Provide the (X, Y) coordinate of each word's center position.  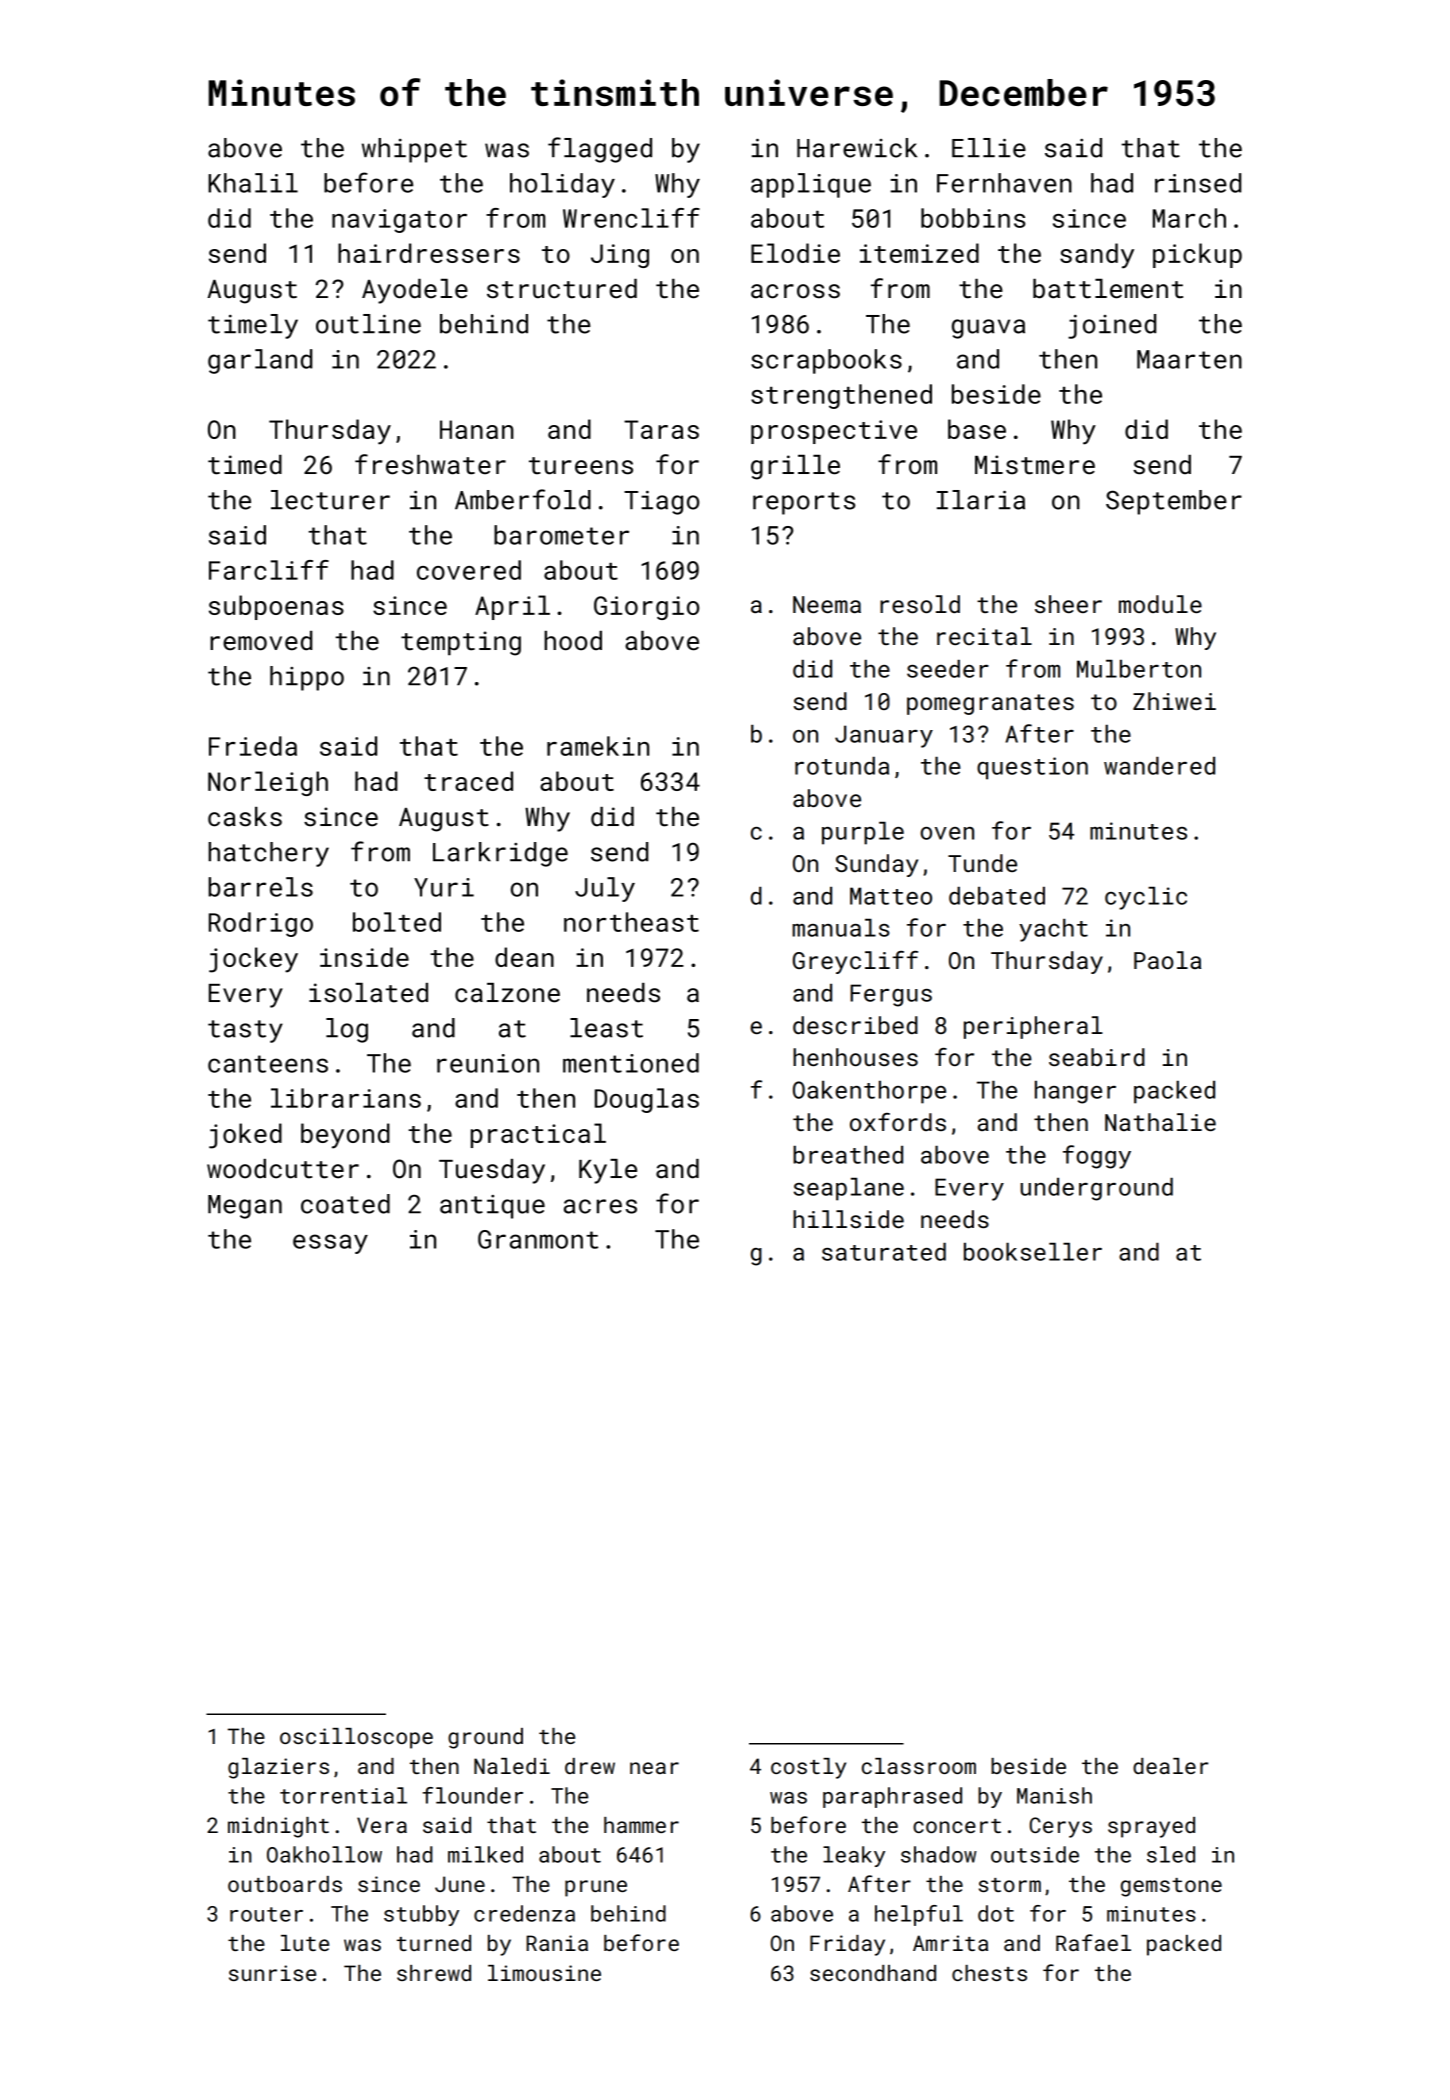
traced (468, 781)
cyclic (1146, 898)
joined (1112, 326)
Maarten (1189, 359)
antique (492, 1207)
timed (245, 465)
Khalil (253, 183)
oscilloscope (356, 1738)
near (654, 1768)
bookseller (1033, 1252)
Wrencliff (631, 218)
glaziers (278, 1768)
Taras (661, 429)
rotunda (842, 766)
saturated (884, 1252)
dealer (1170, 1766)
